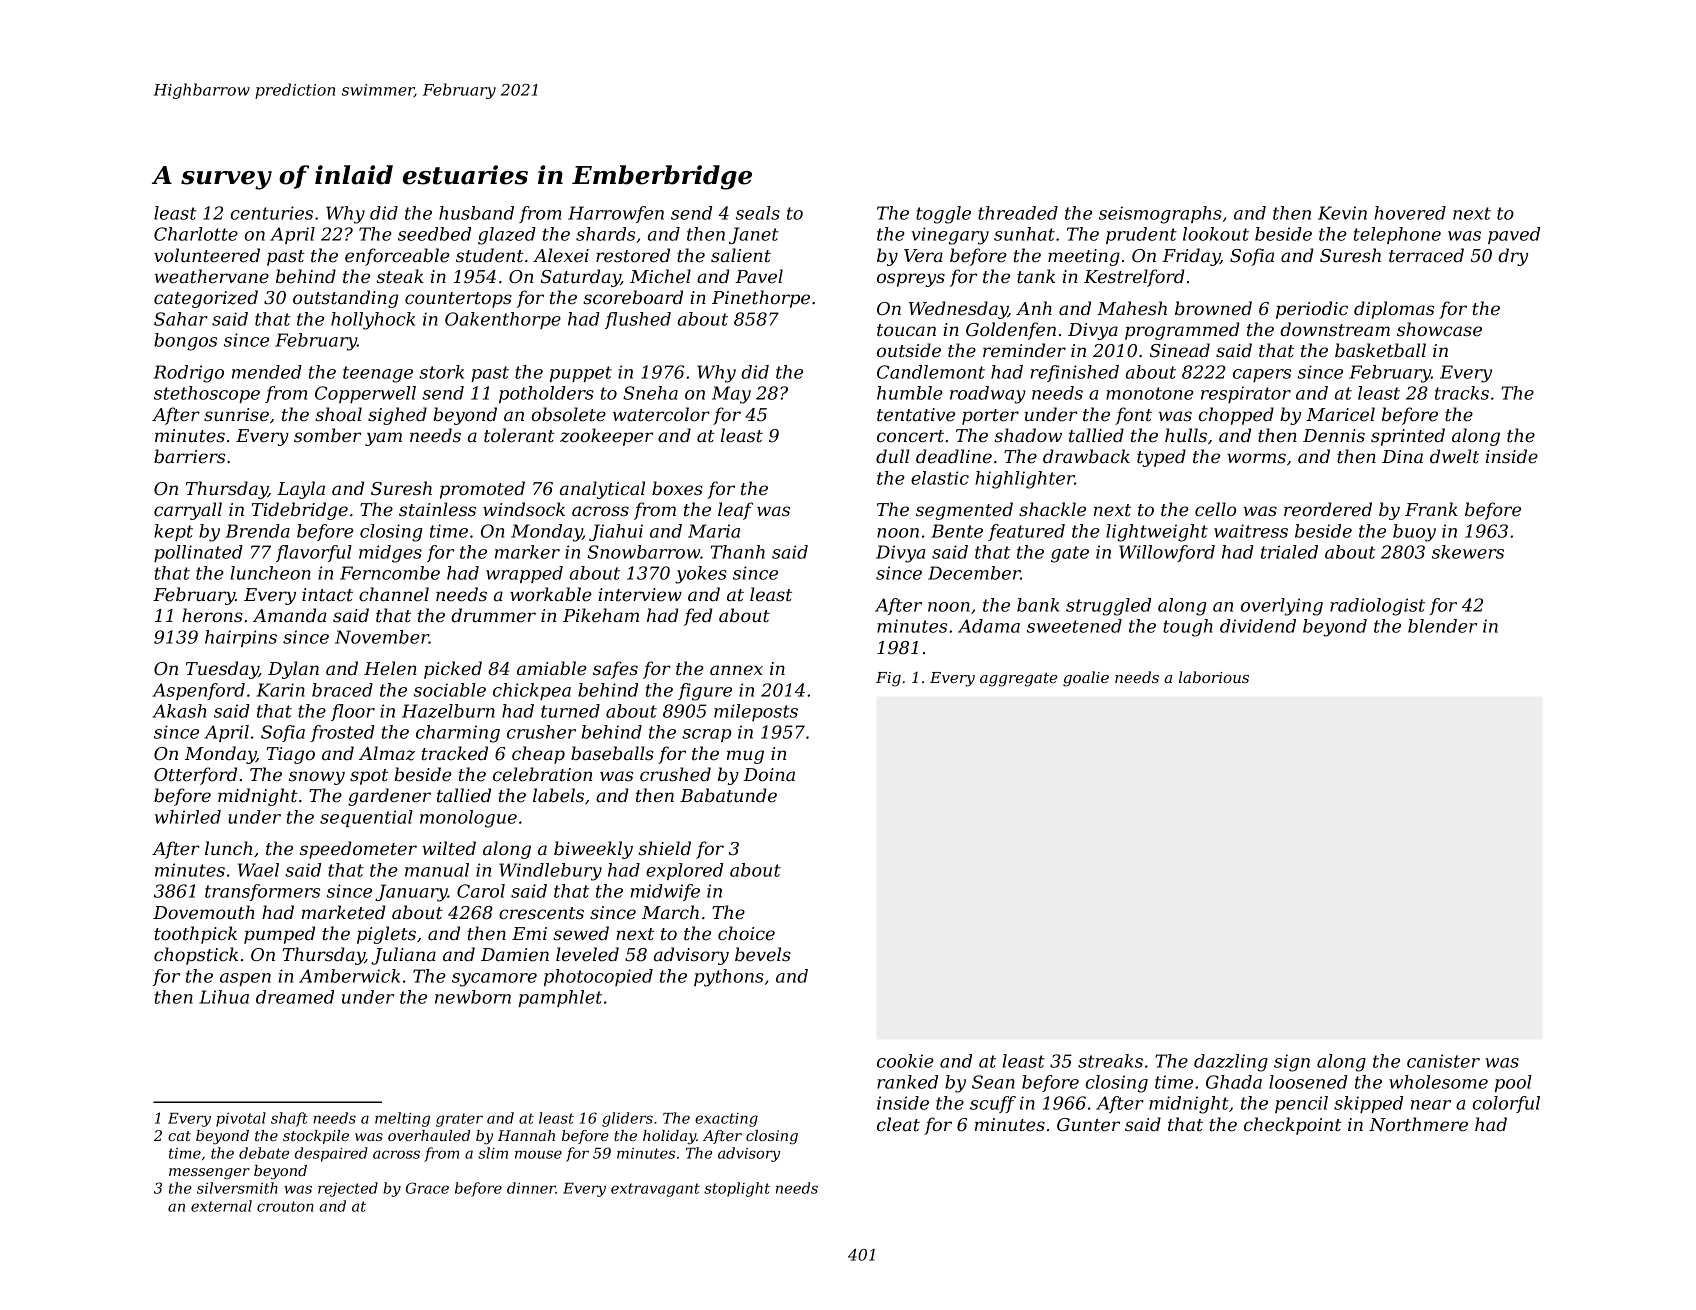 This screenshot has width=1696, height=1310. Describe the element at coordinates (1214, 677) in the screenshot. I see `laborious` at that location.
